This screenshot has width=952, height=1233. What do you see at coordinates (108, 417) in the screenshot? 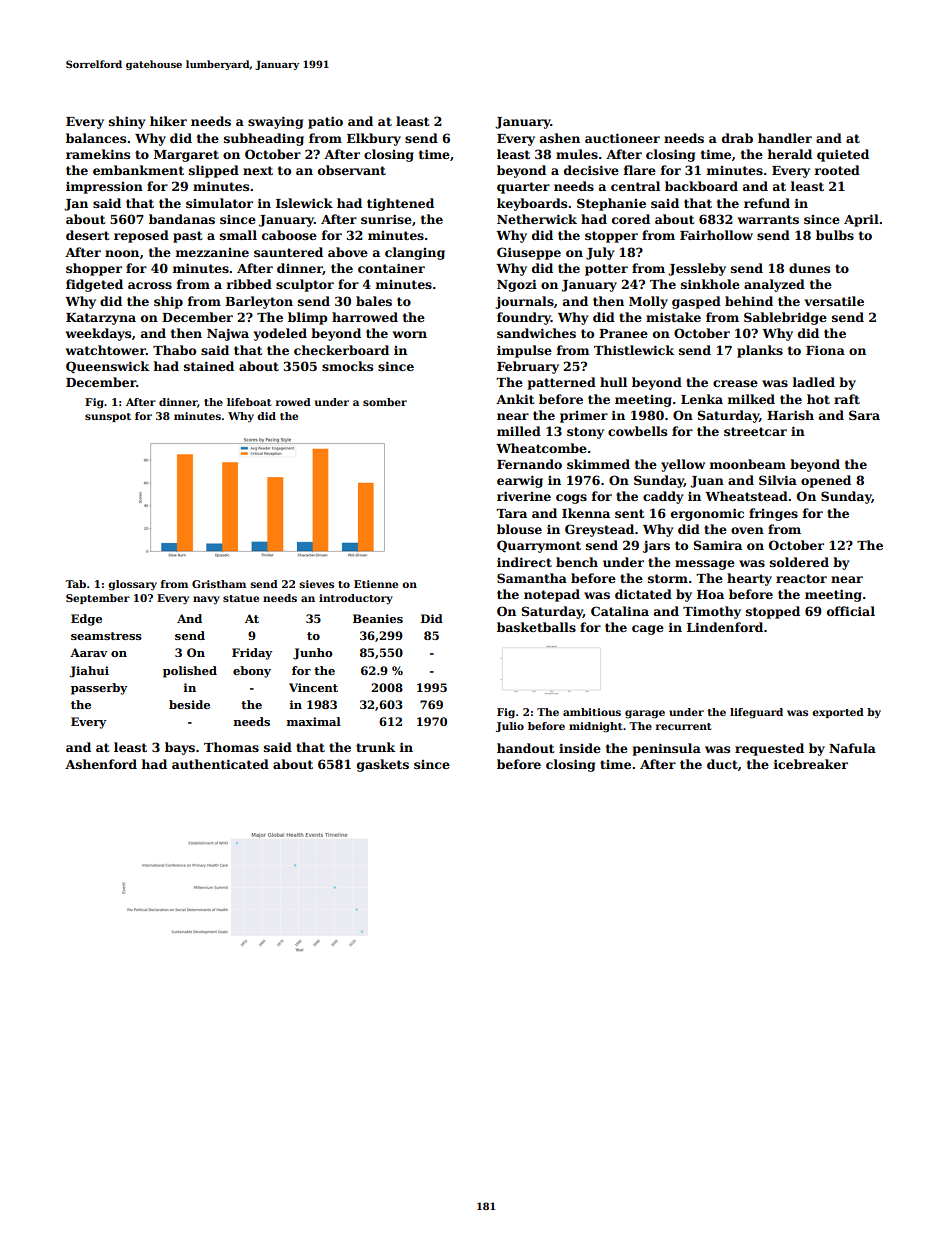
I see `sunspot` at bounding box center [108, 417].
